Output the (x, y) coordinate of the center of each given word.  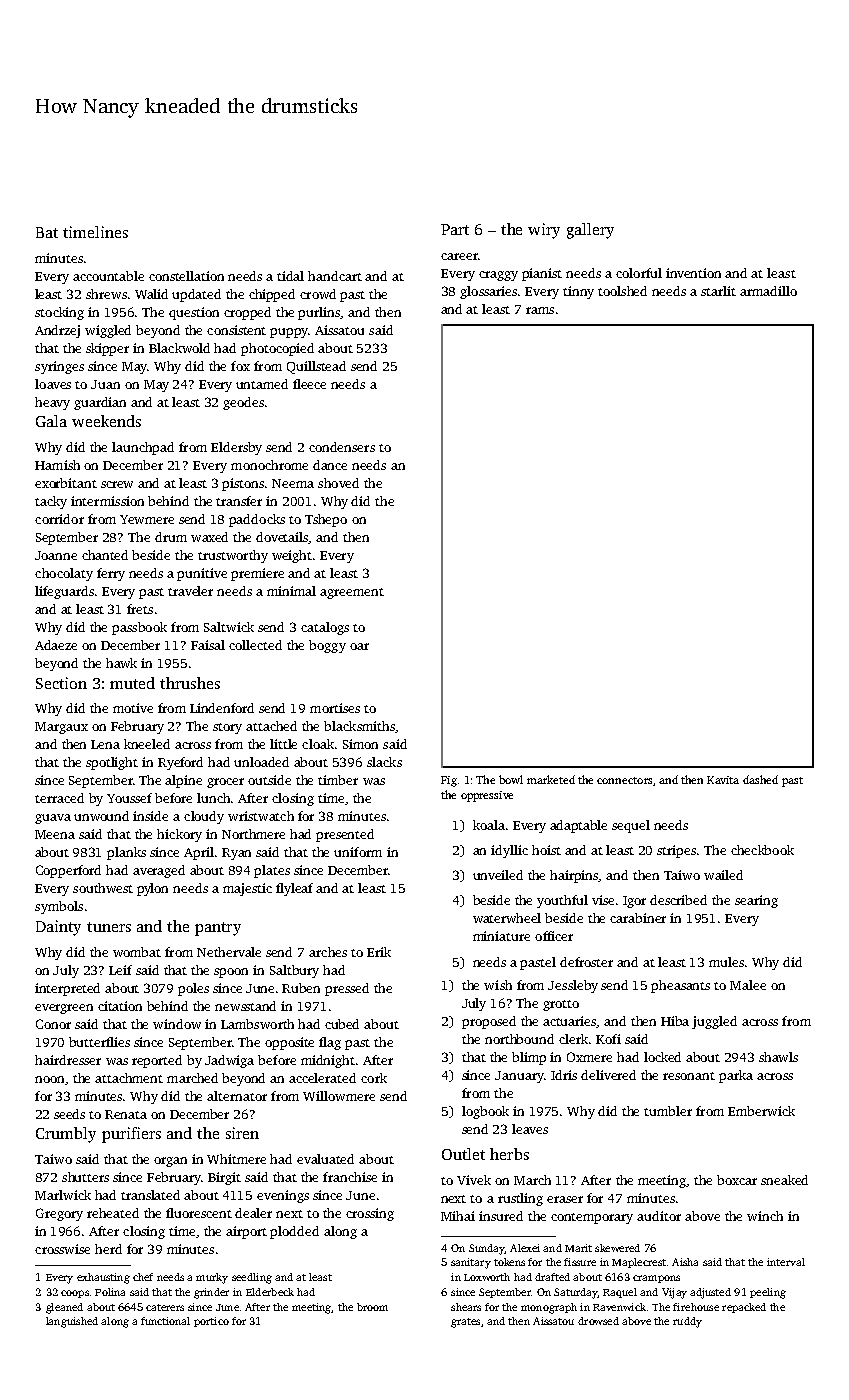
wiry (544, 231)
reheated (113, 1213)
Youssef (129, 798)
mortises (335, 708)
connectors (624, 780)
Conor (53, 1024)
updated (196, 295)
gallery (590, 231)
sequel (631, 826)
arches (328, 952)
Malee (748, 985)
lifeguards (64, 592)
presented (345, 835)
